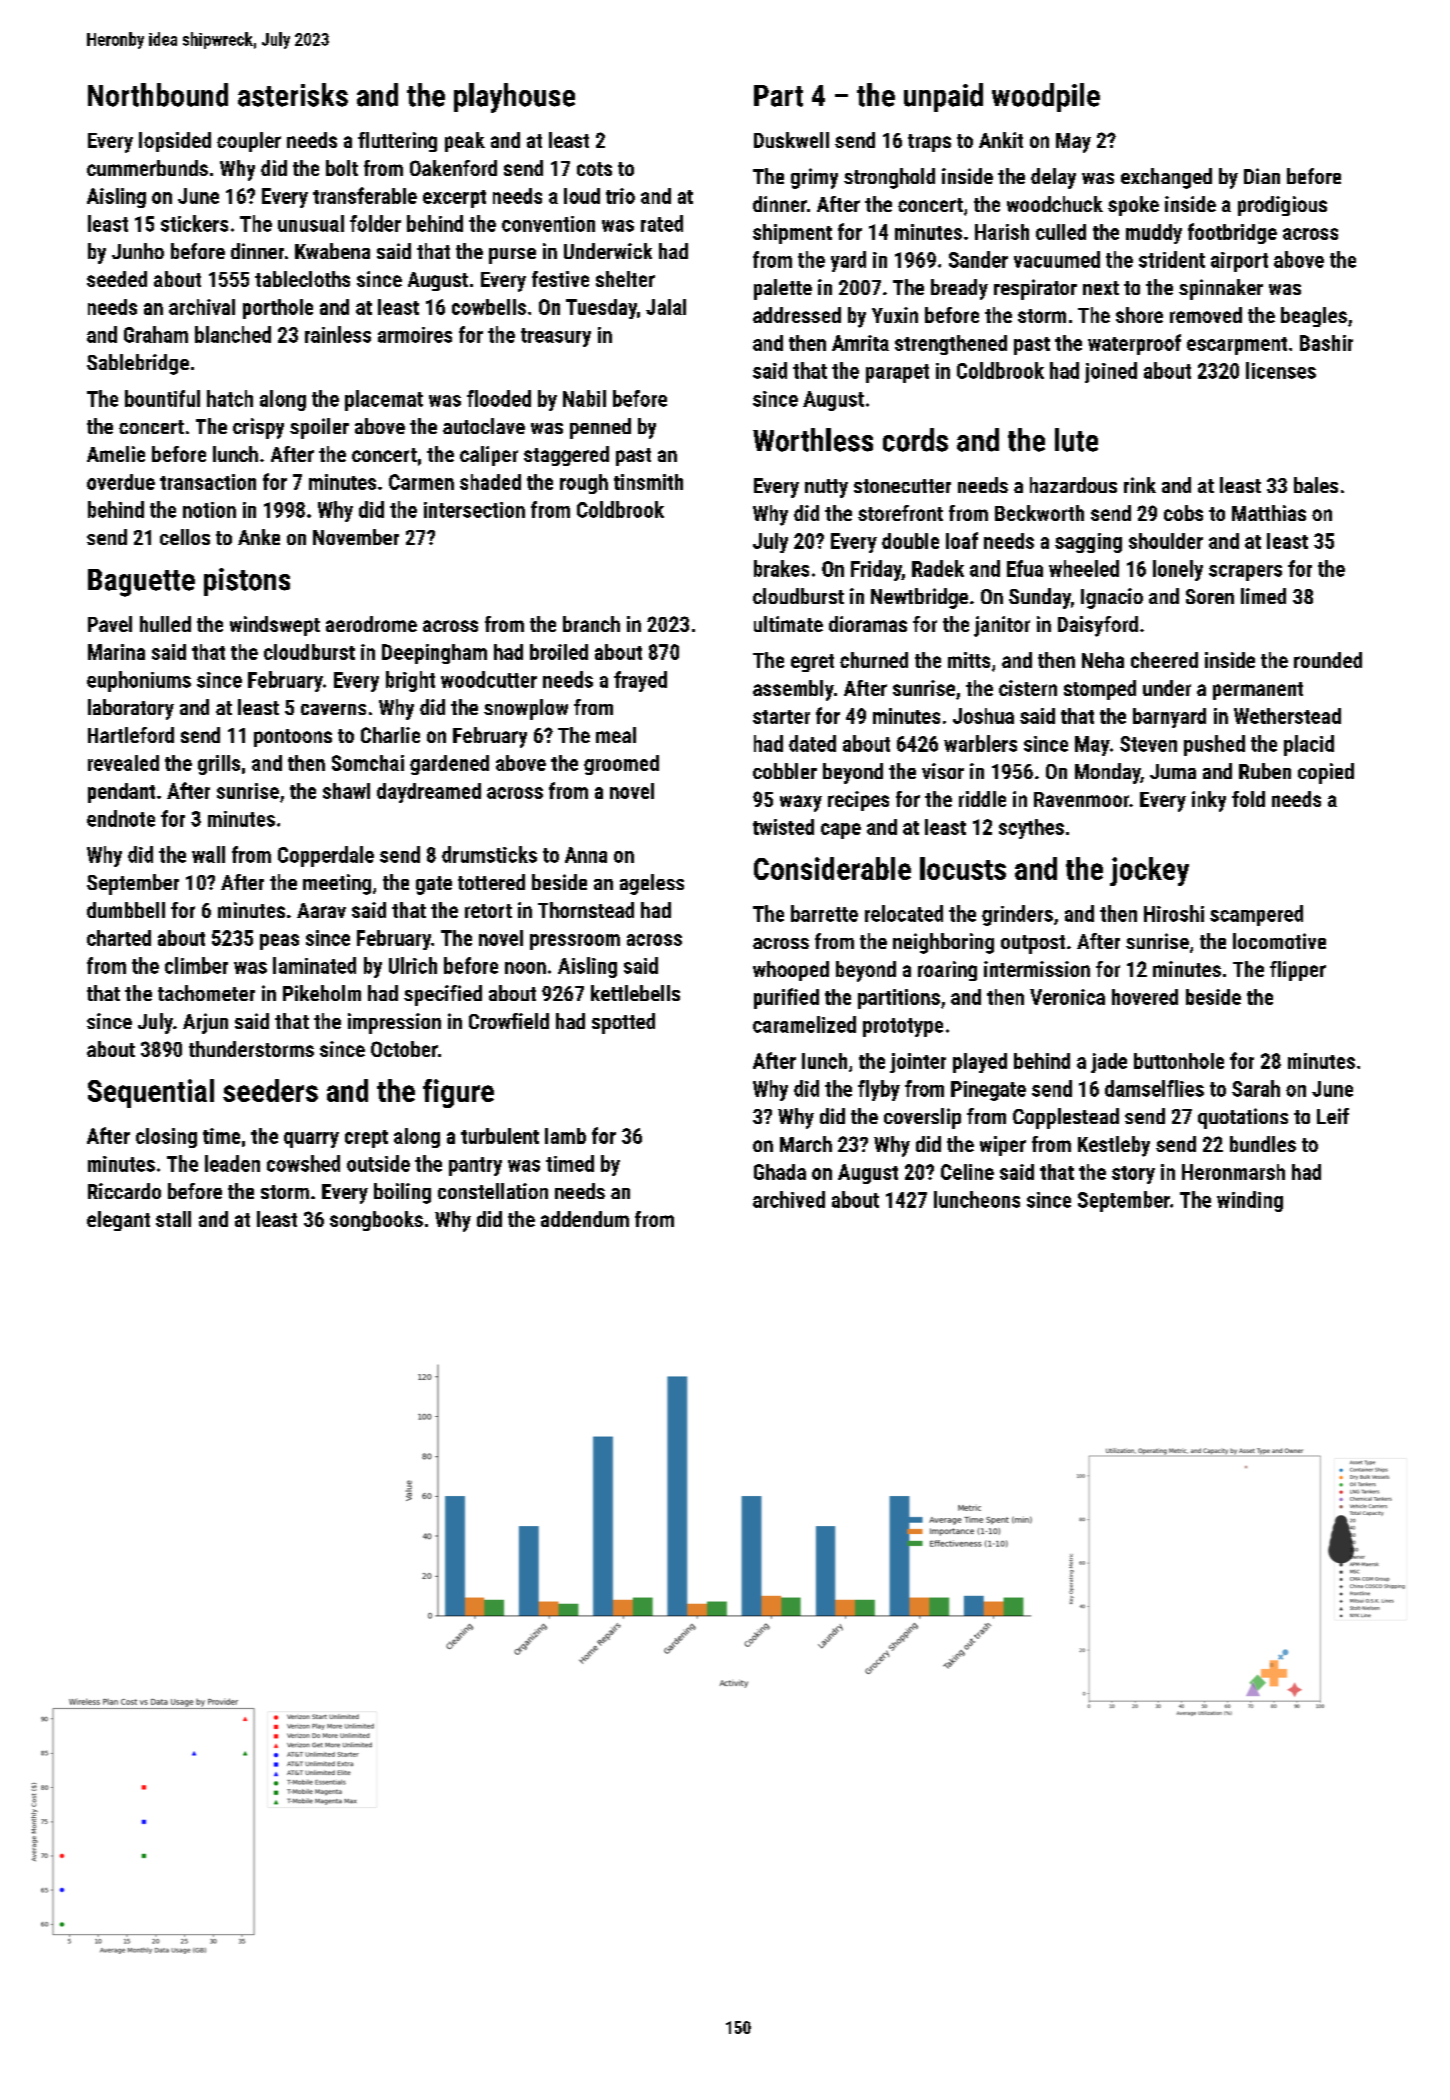 The image size is (1450, 2100). I want to click on dumbbell, so click(126, 910).
